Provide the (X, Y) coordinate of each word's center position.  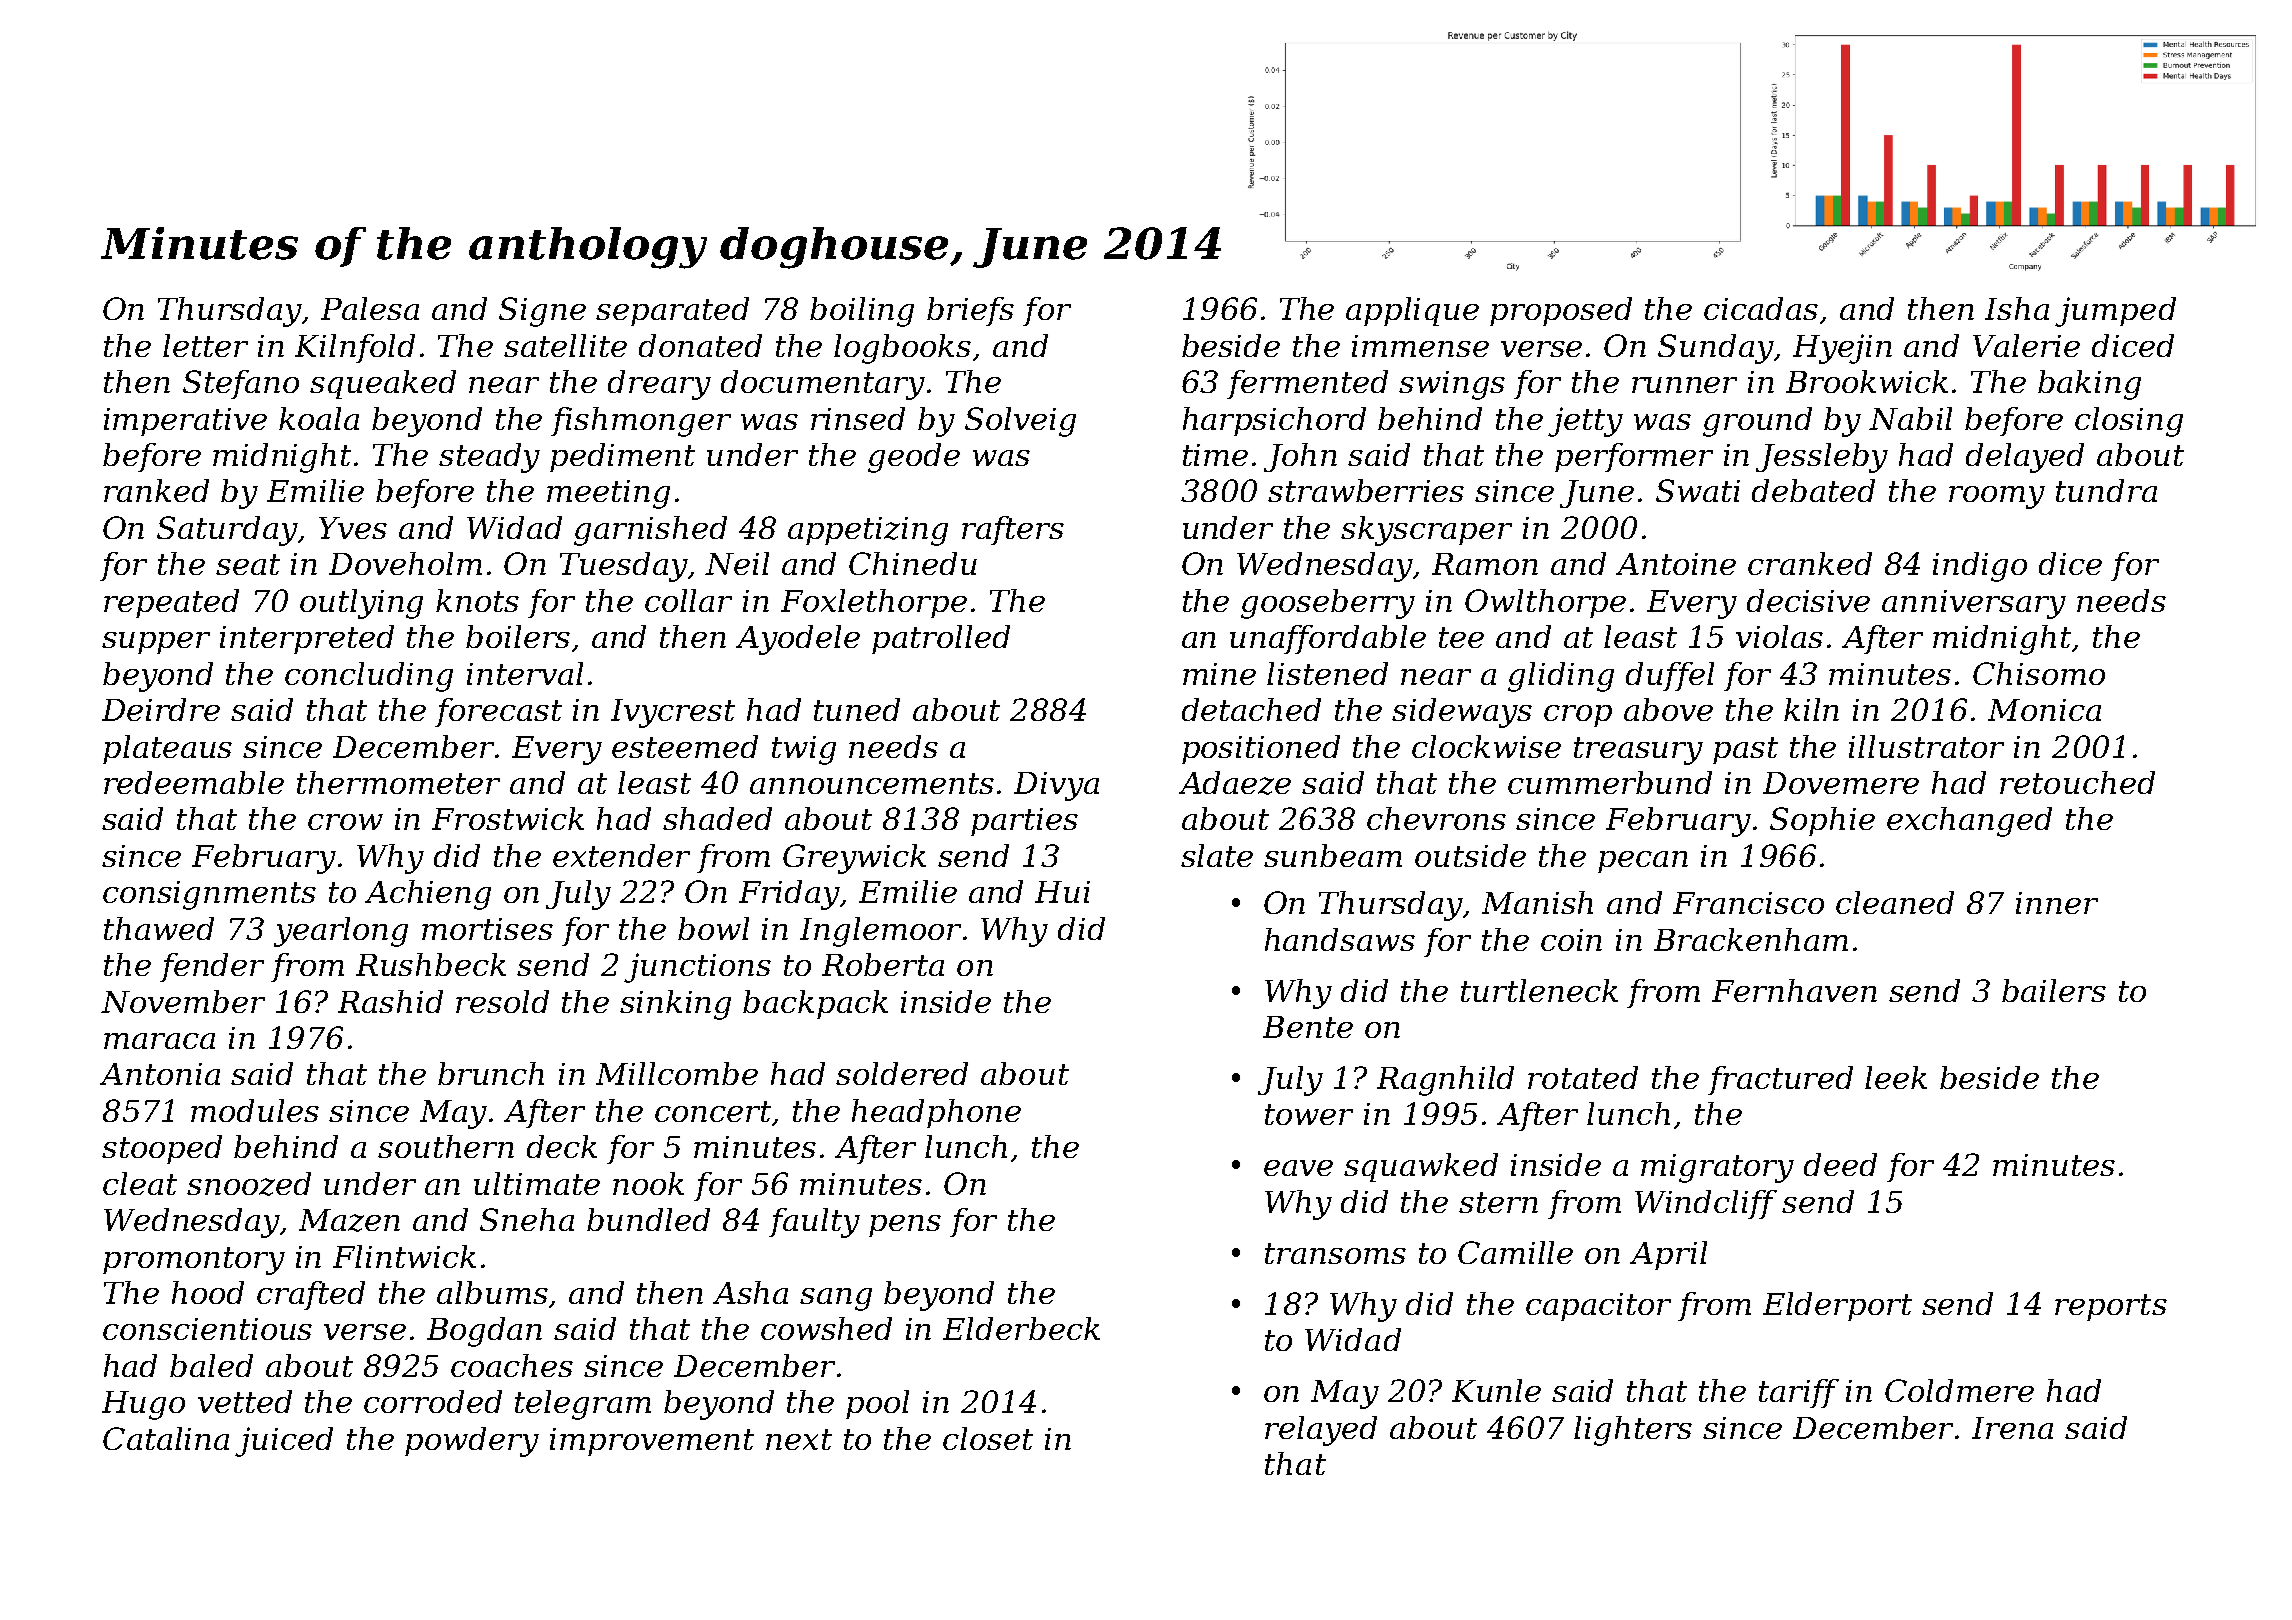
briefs (970, 311)
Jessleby (1822, 458)
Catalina (166, 1438)
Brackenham (1751, 939)
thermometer (398, 782)
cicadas (1761, 308)
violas (1779, 636)
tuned (857, 709)
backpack (815, 1004)
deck (562, 1146)
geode (914, 458)
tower (1309, 1114)
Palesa (370, 308)
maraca (159, 1041)
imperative (185, 422)
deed (1840, 1164)
